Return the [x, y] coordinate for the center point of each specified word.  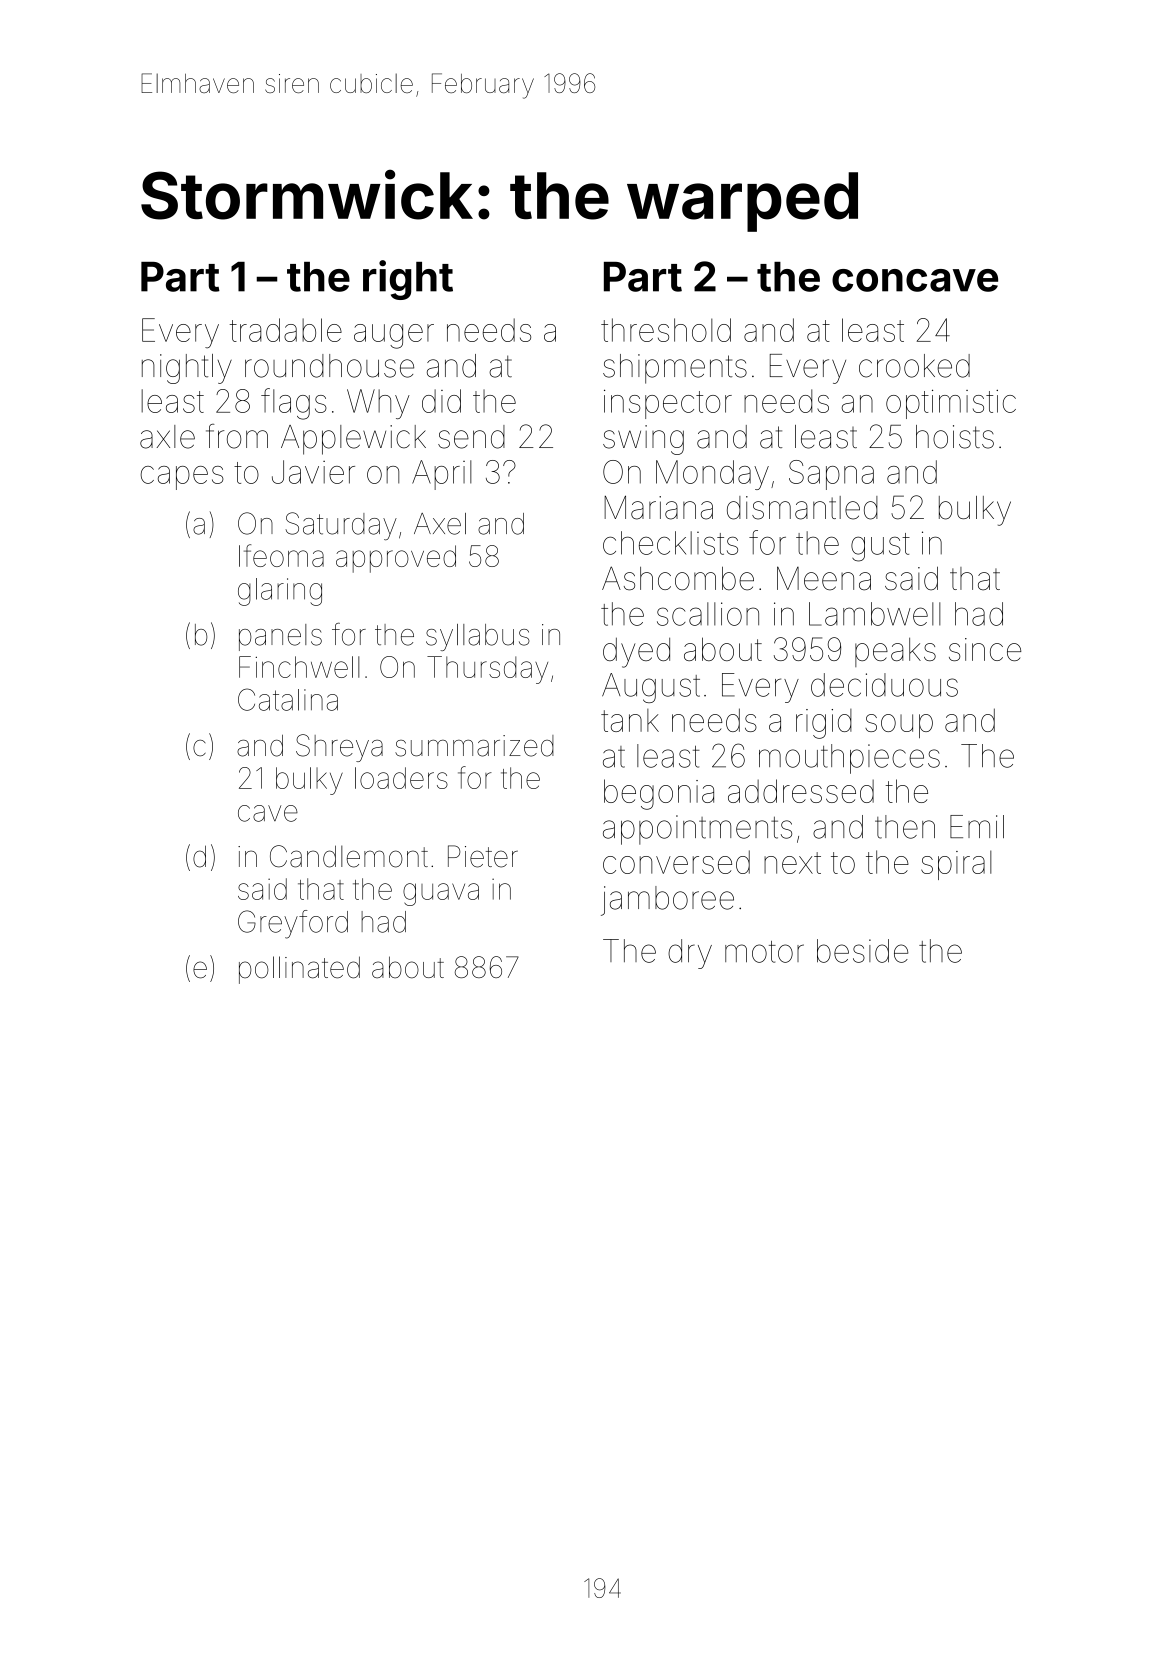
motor [764, 952]
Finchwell [299, 667]
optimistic [951, 404]
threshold [666, 330]
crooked [914, 366]
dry [690, 954]
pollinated [299, 970]
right [408, 280]
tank [630, 720]
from [237, 436]
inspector [668, 404]
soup [899, 726]
